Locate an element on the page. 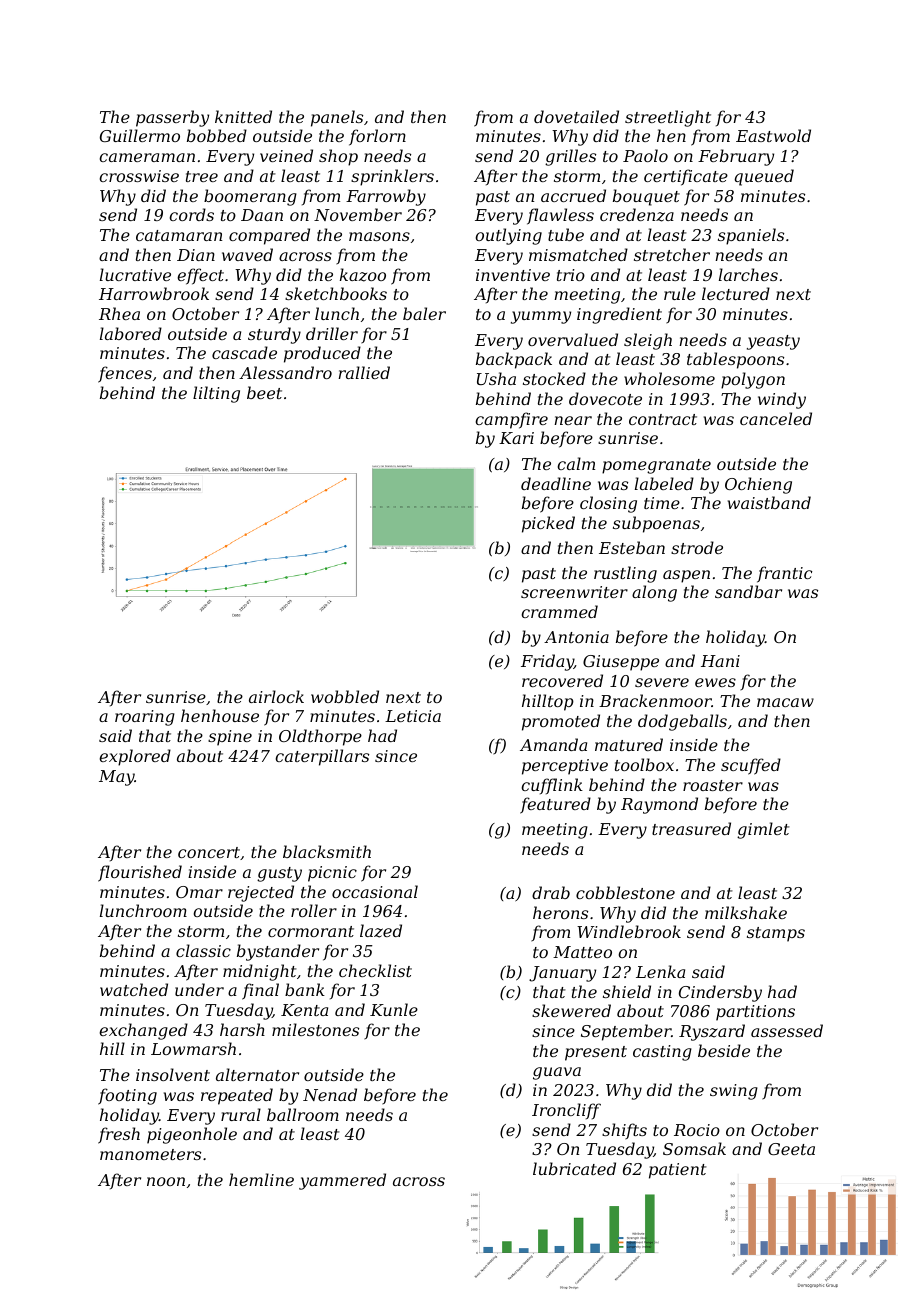 The width and height of the image is (924, 1308). spine is located at coordinates (230, 738).
